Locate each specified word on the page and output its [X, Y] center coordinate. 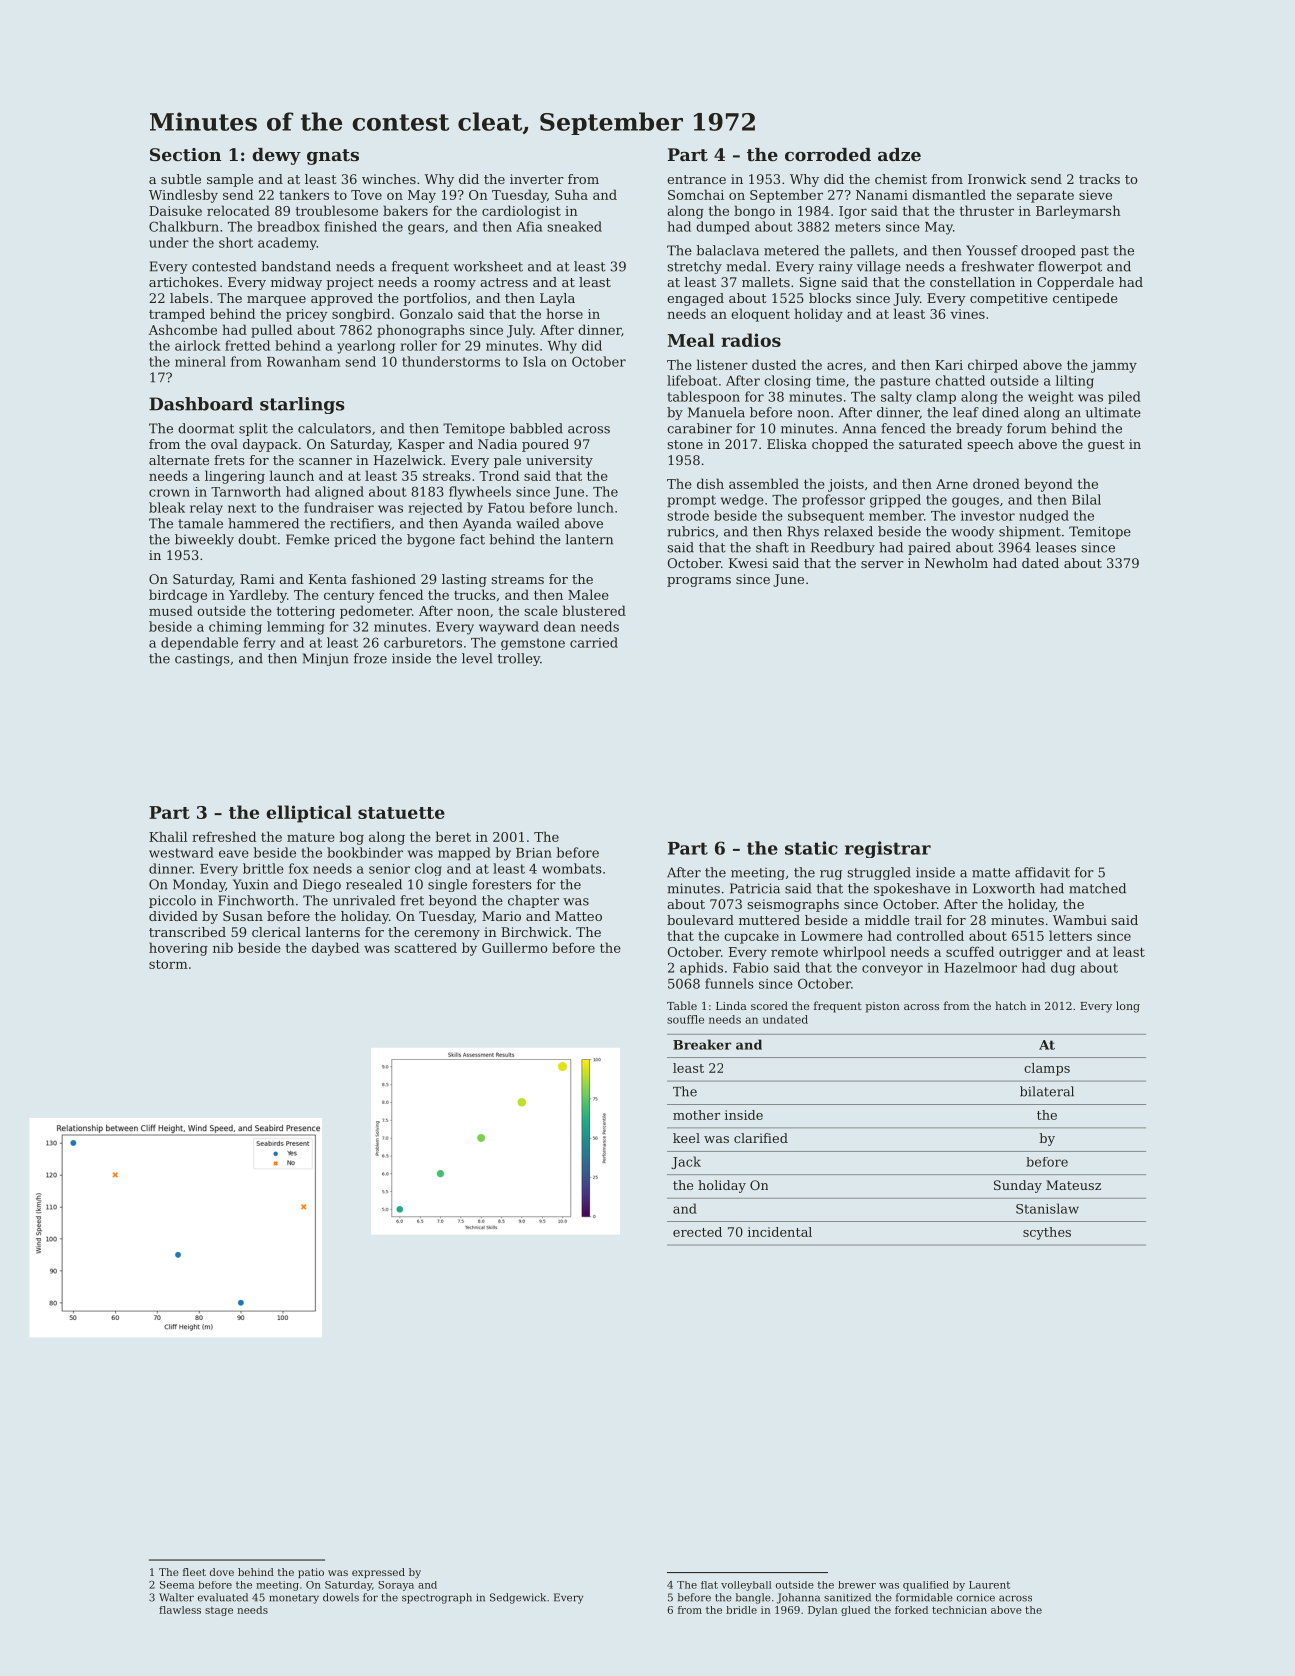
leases [1056, 547]
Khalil [168, 836]
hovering [178, 949]
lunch [595, 507]
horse [564, 313]
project [349, 283]
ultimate [1113, 412]
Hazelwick [408, 460]
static [811, 848]
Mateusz [1073, 1185]
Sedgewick [518, 1598]
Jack [686, 1162]
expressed [378, 1573]
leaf [966, 412]
